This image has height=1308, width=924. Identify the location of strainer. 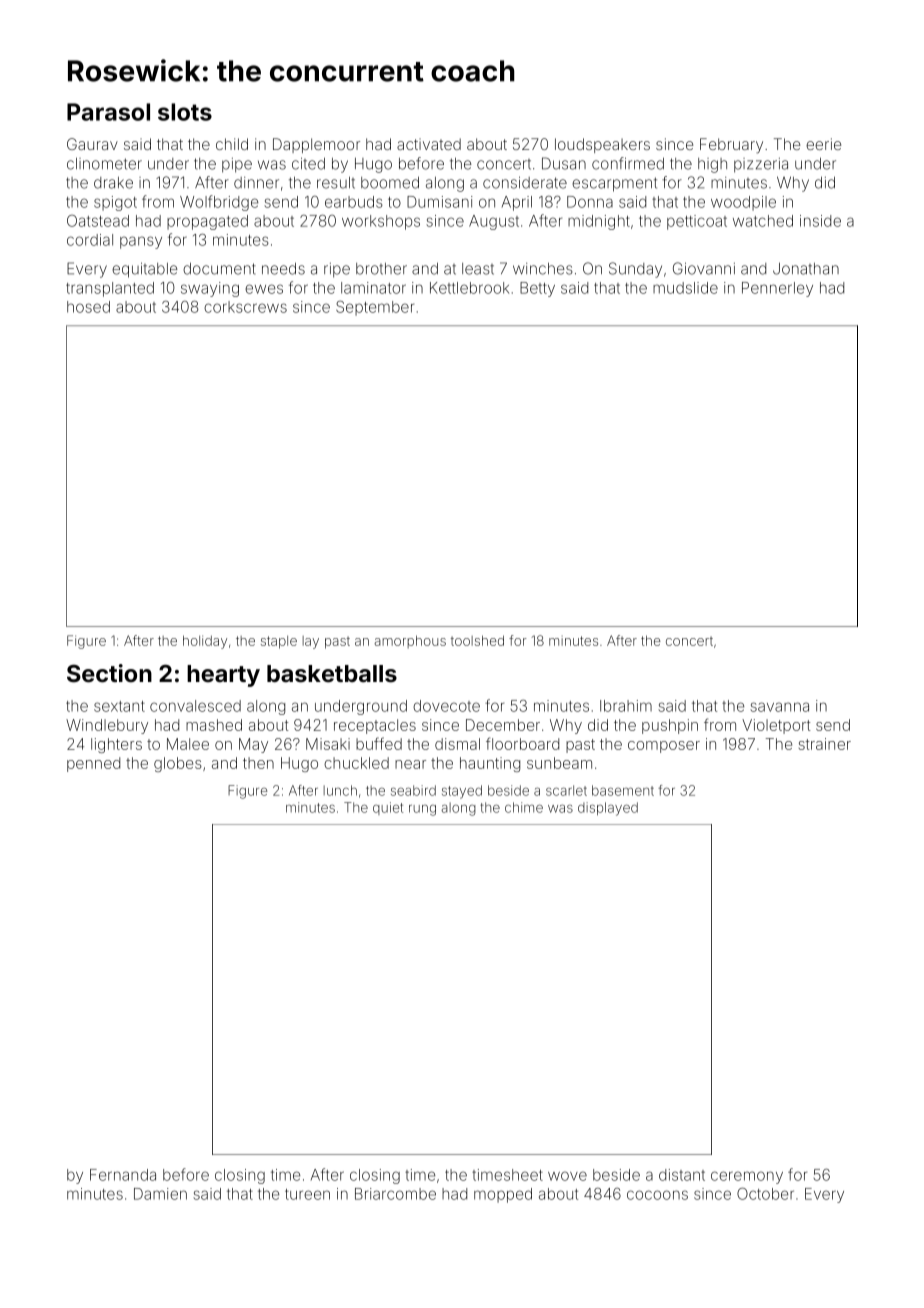
(825, 744).
